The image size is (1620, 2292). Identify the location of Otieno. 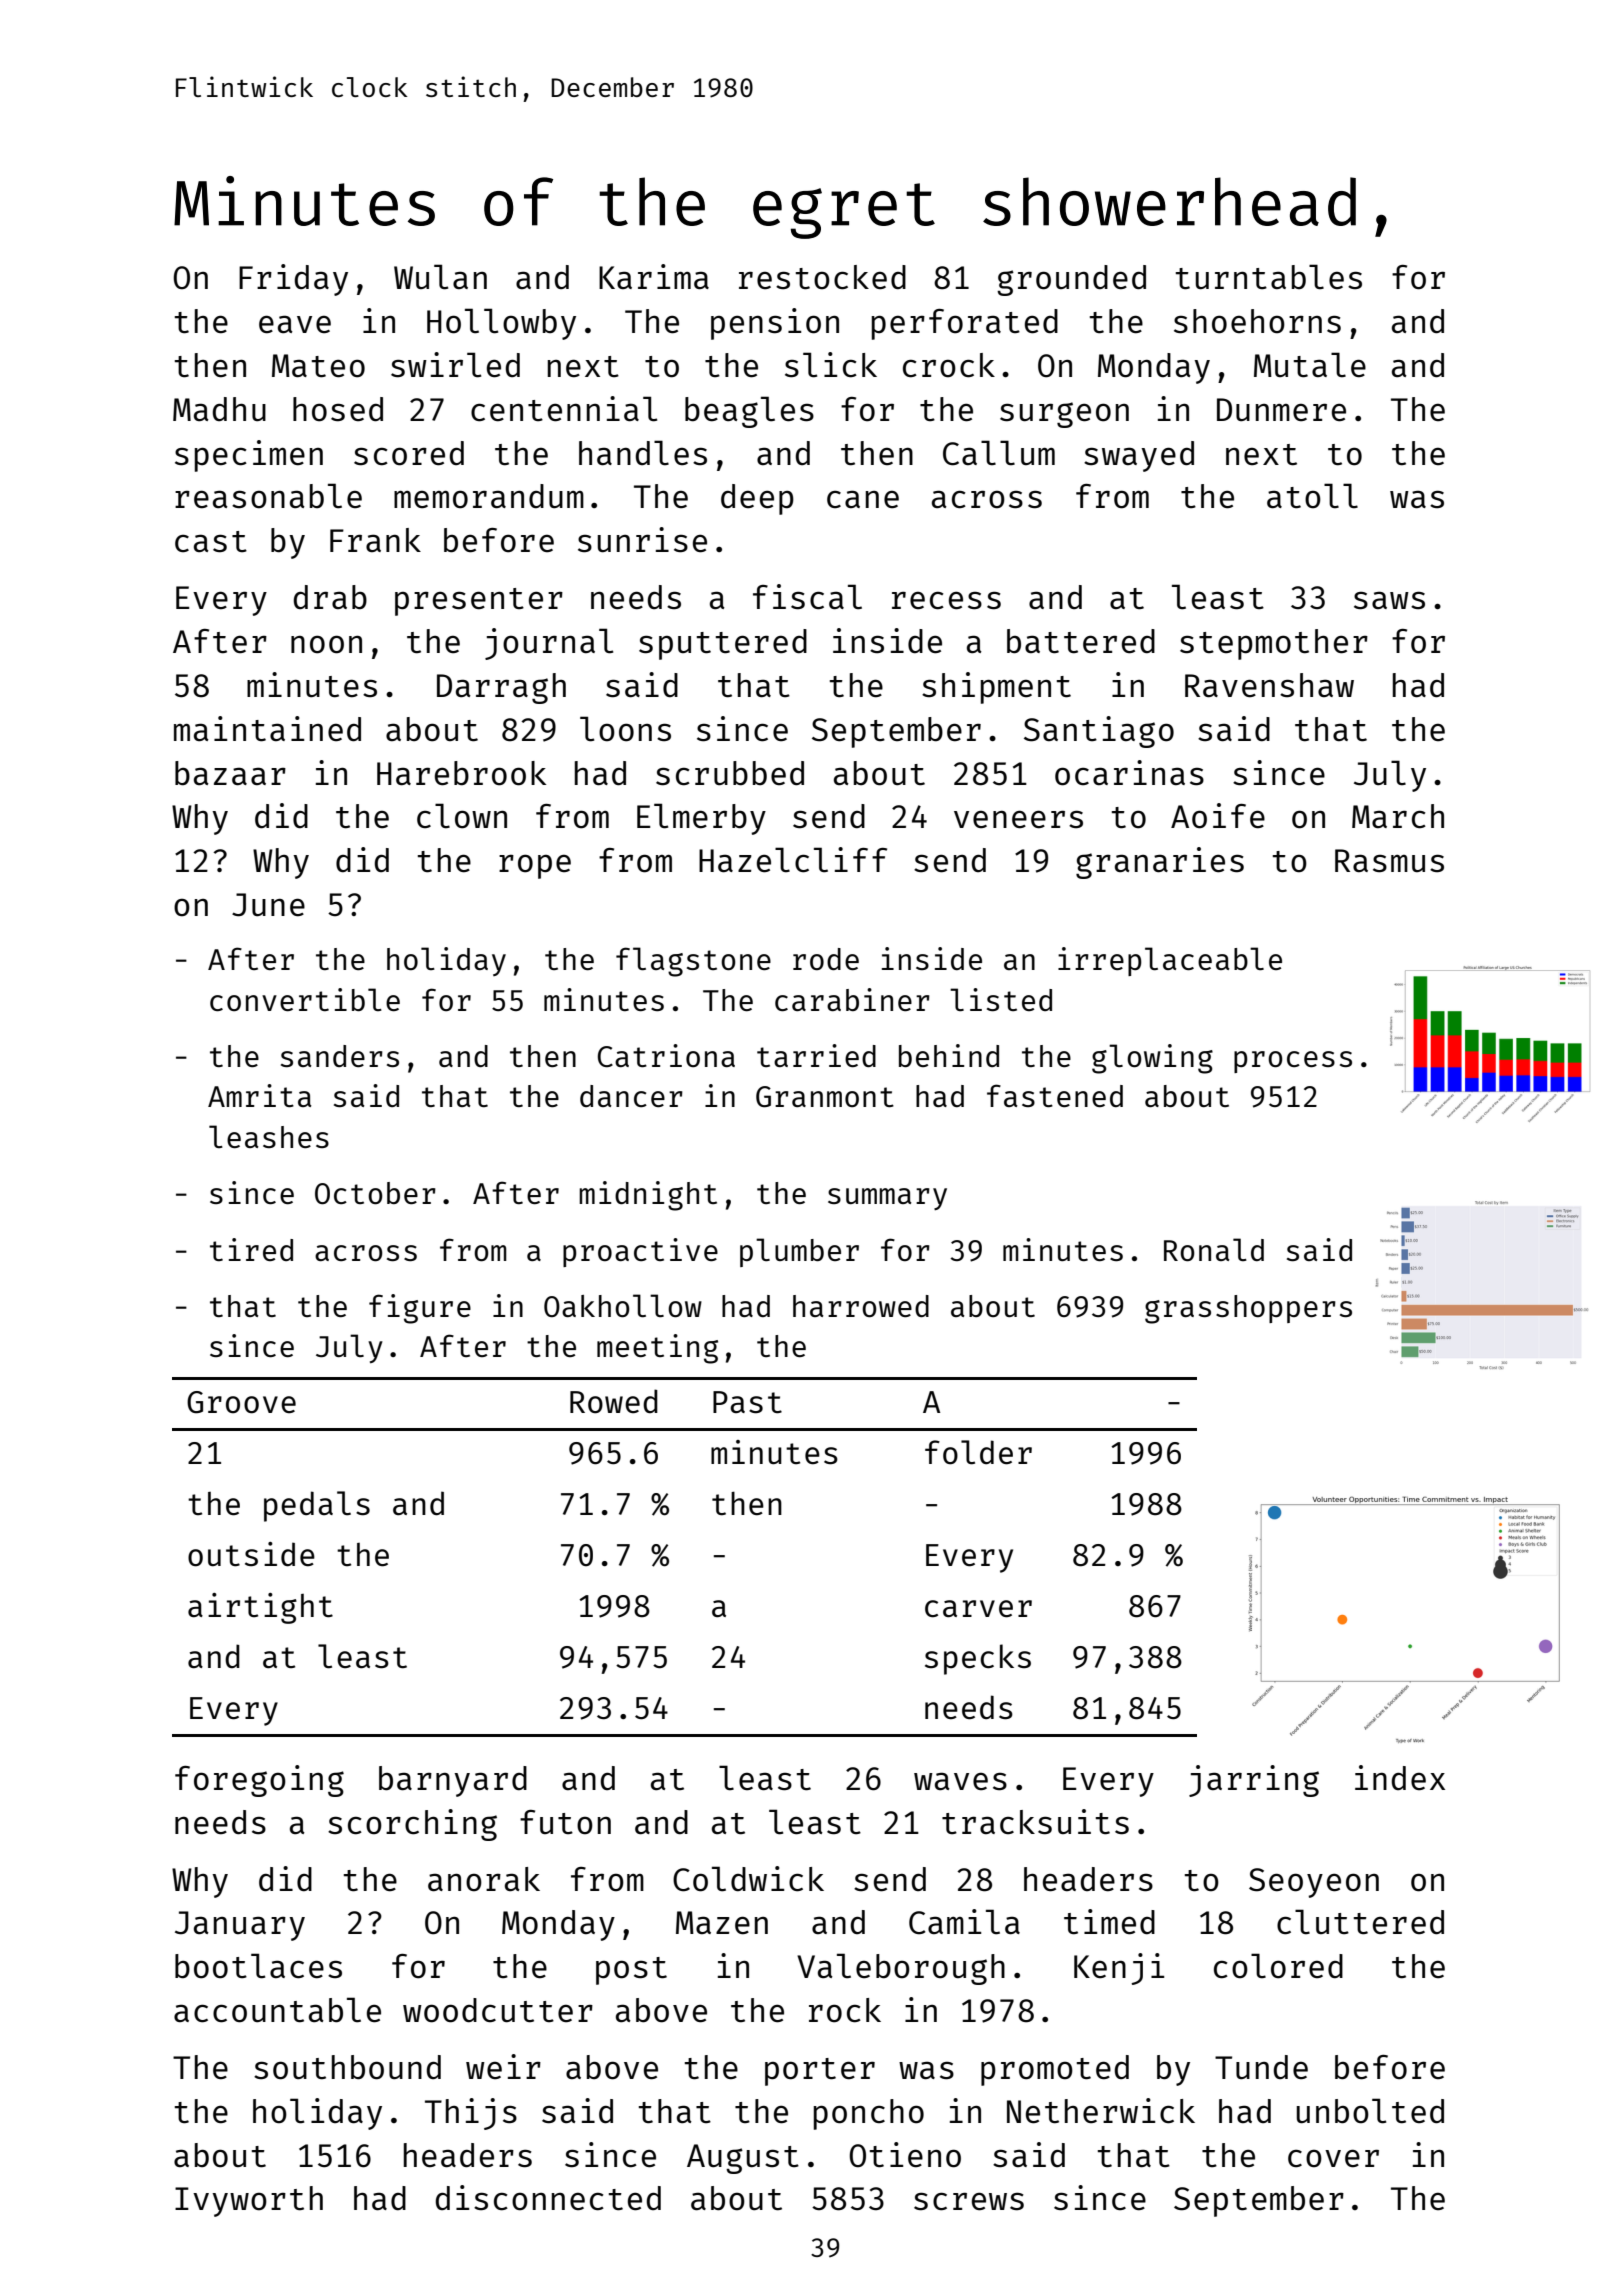
(905, 2155).
